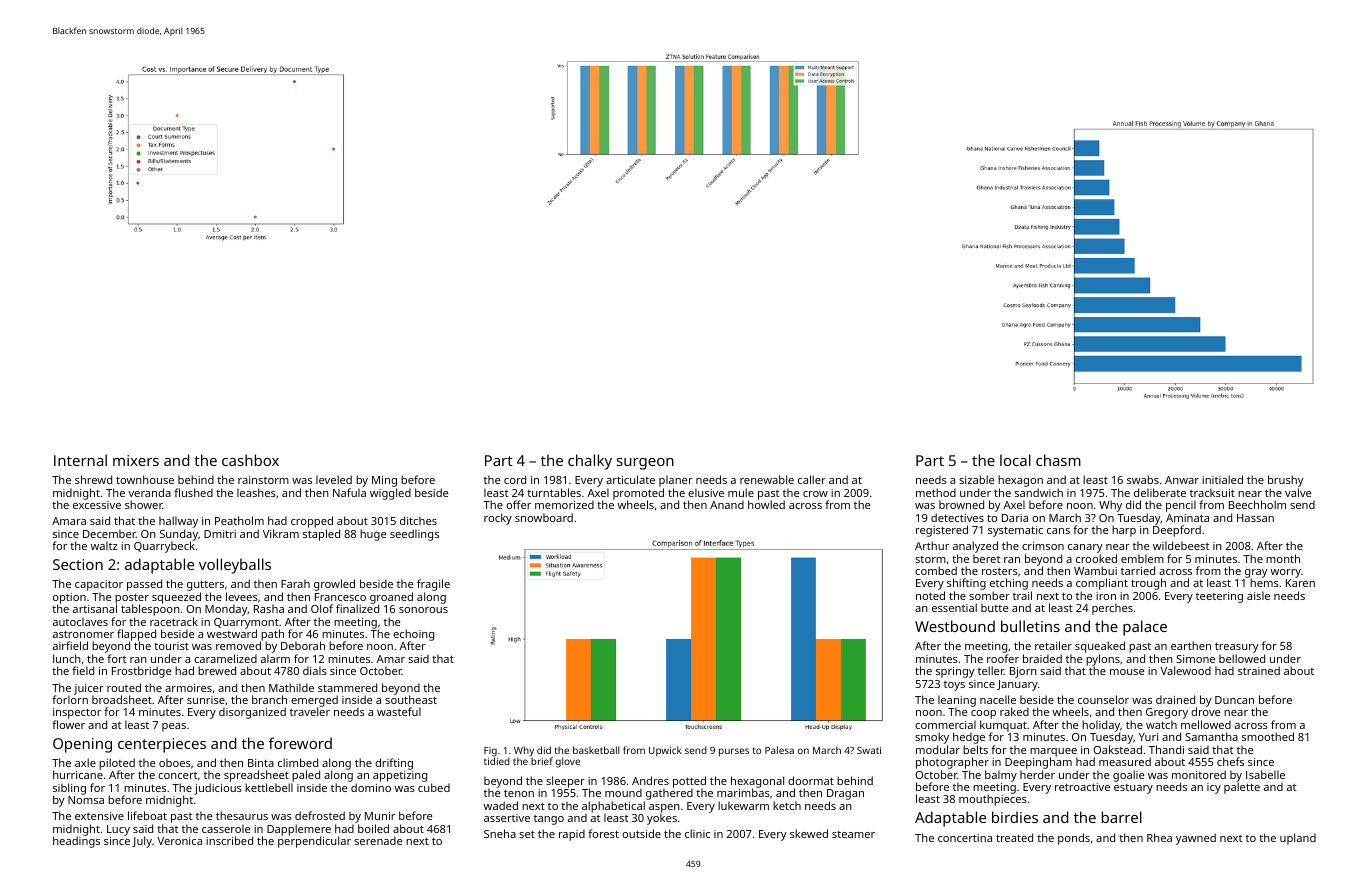 This page has height=887, width=1372. Describe the element at coordinates (590, 462) in the page. I see `chalky` at that location.
